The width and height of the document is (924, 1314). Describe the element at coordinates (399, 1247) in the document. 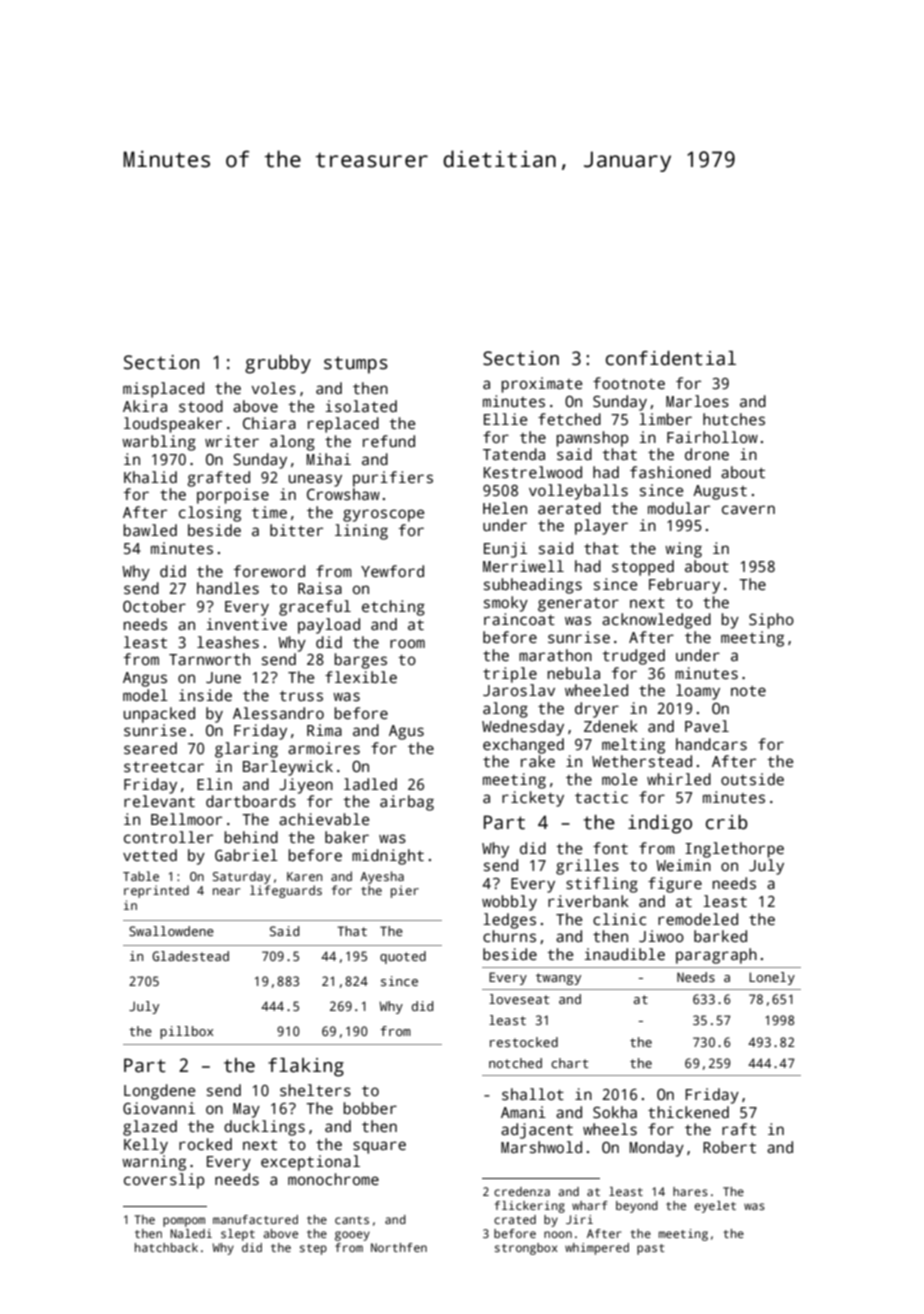

I see `Northfen` at that location.
